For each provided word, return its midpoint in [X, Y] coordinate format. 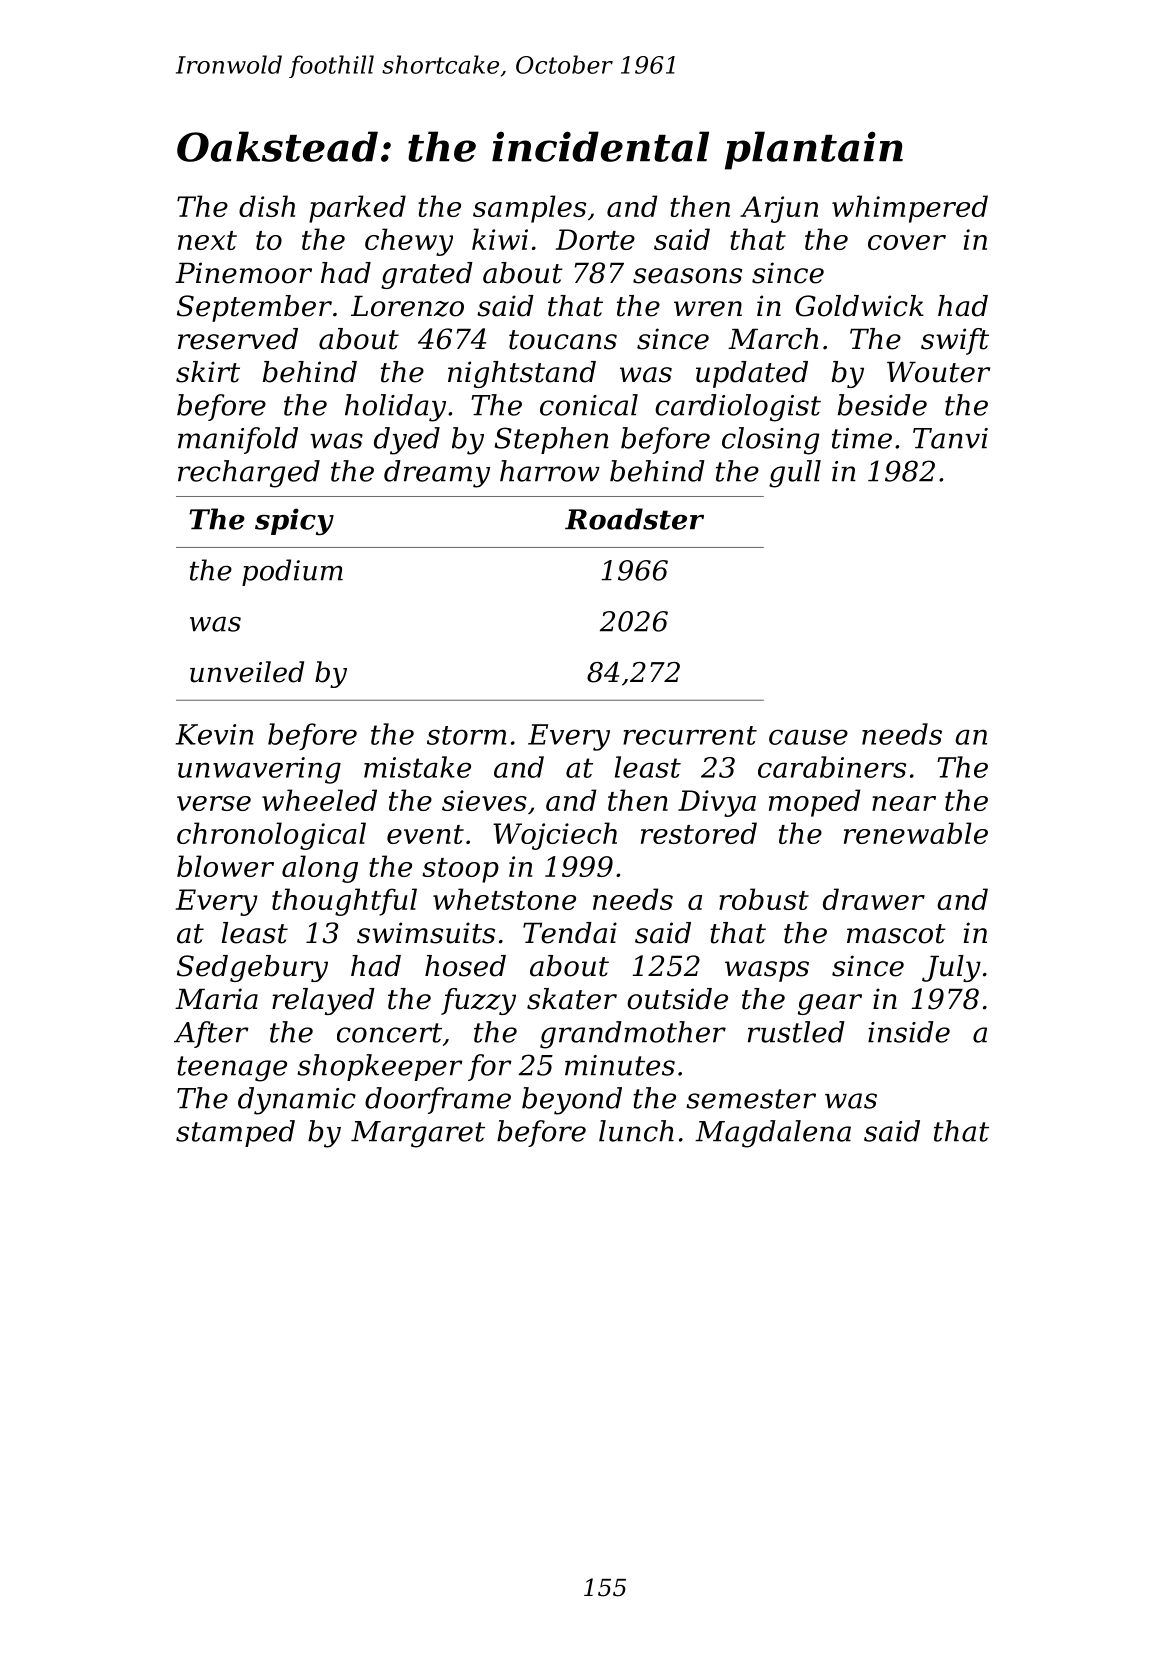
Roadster [634, 519]
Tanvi [950, 438]
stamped [235, 1133]
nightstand [522, 374]
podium [292, 572]
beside [882, 405]
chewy [409, 242]
